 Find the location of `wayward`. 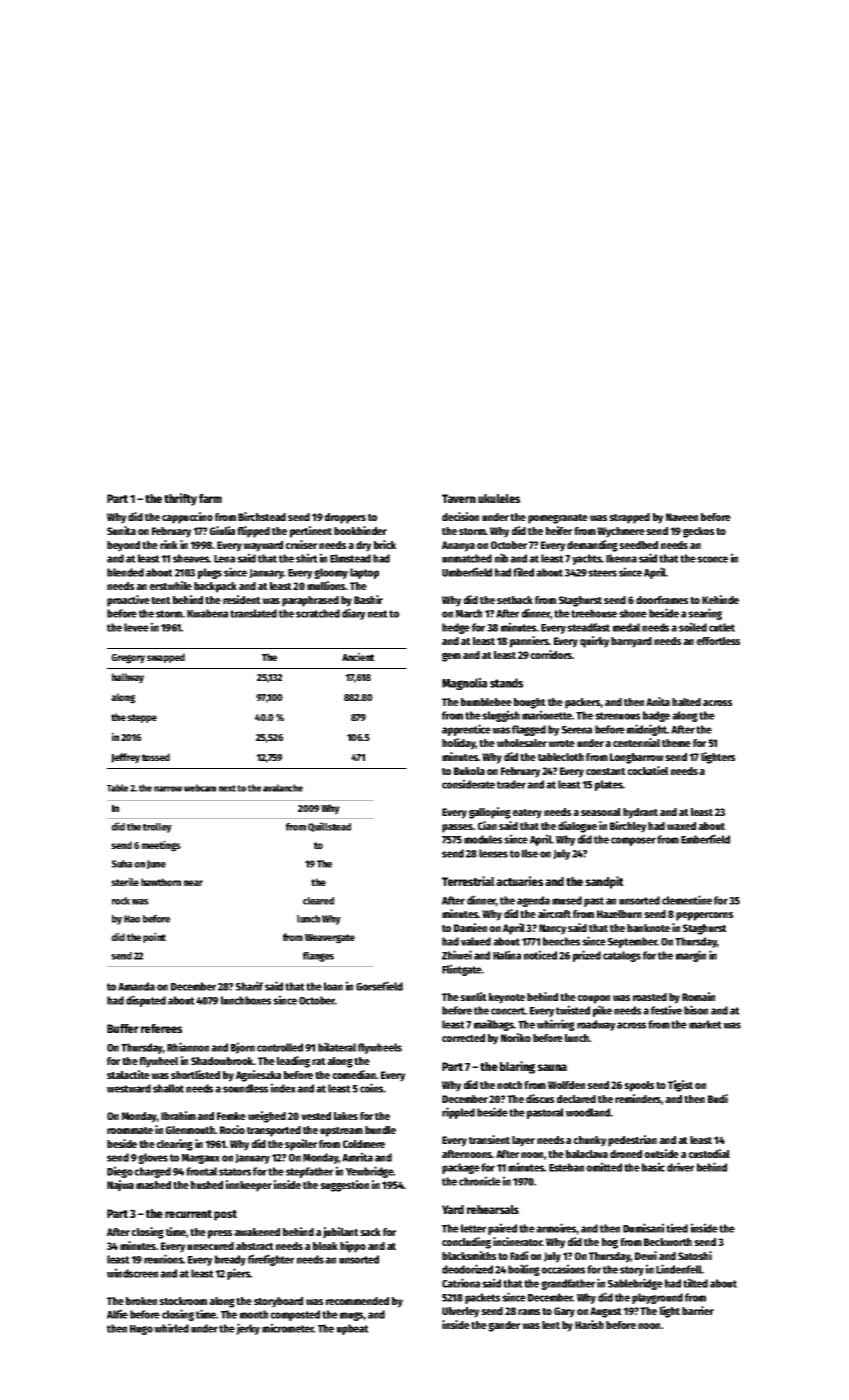

wayward is located at coordinates (263, 546).
